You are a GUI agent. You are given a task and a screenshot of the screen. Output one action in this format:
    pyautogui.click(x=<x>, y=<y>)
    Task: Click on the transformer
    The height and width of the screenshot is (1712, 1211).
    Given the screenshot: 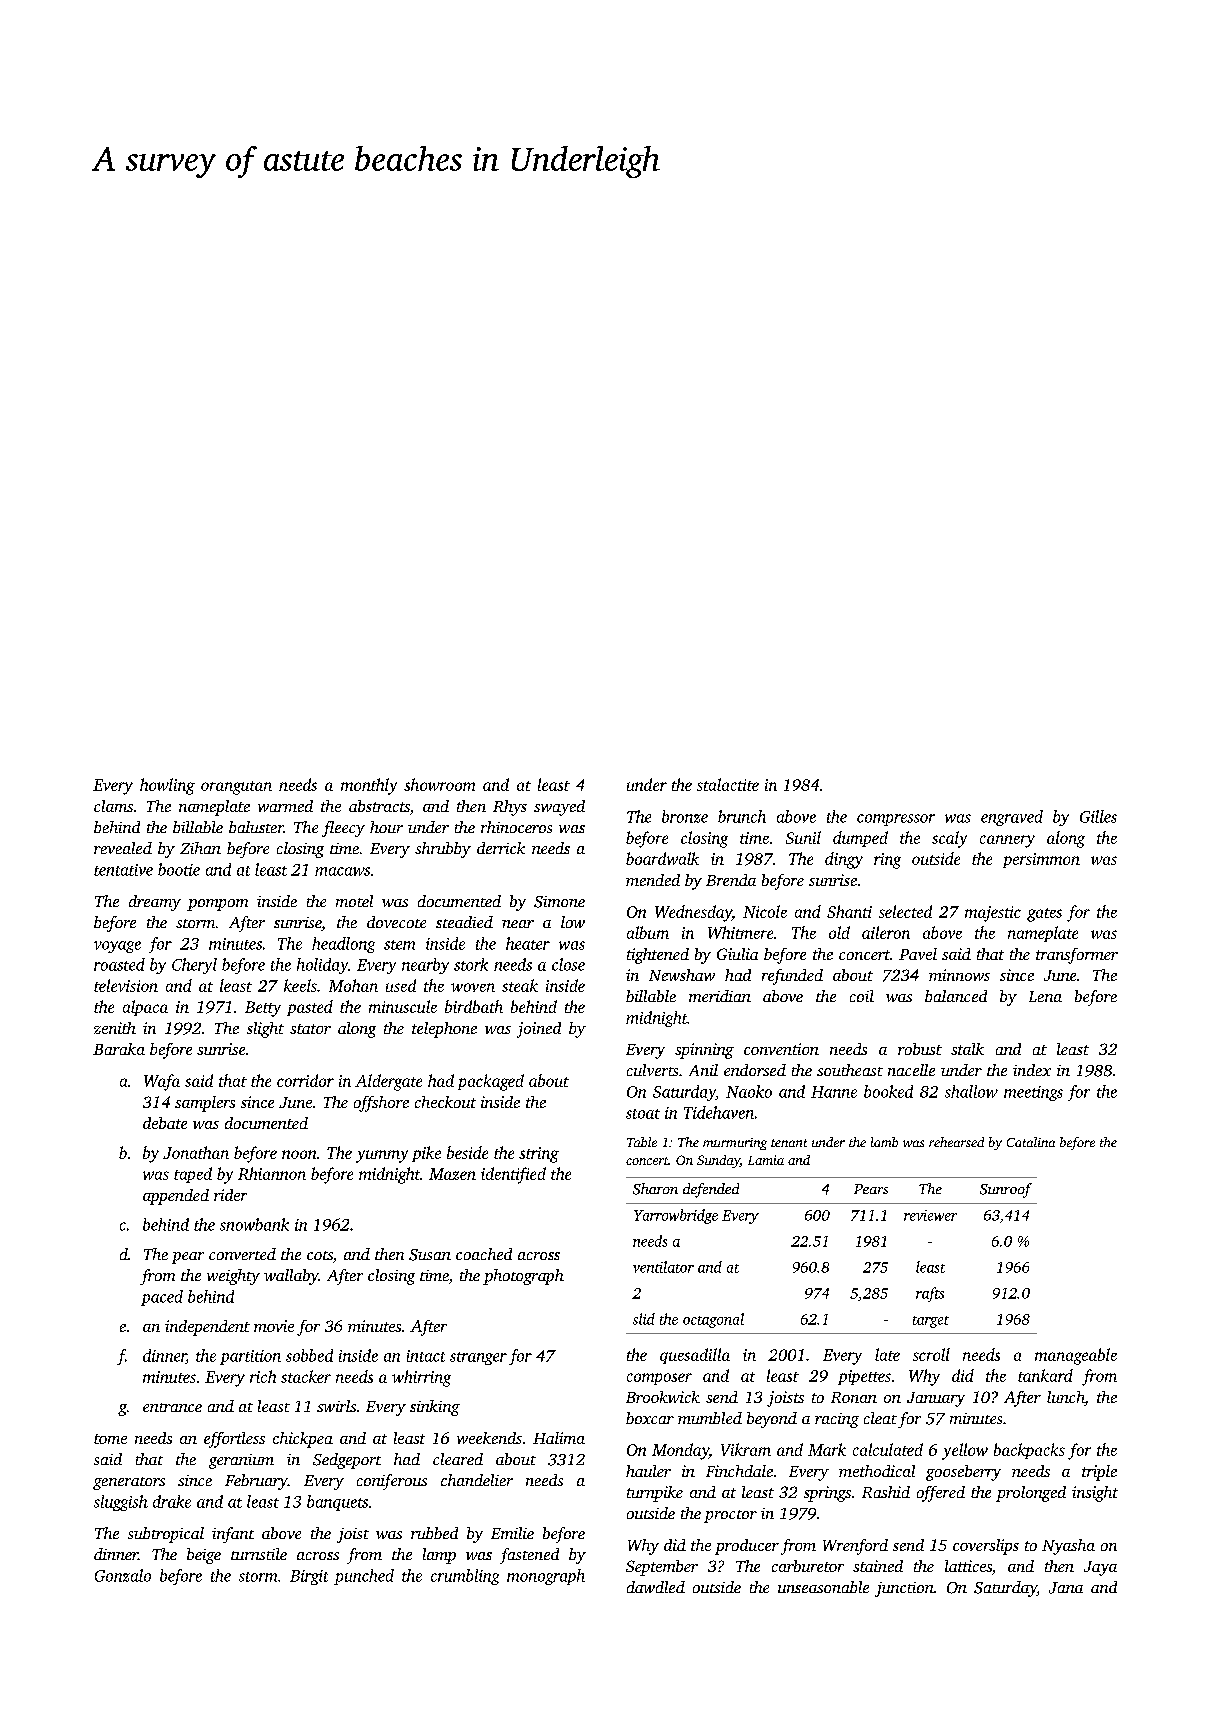 What is the action you would take?
    pyautogui.click(x=1077, y=956)
